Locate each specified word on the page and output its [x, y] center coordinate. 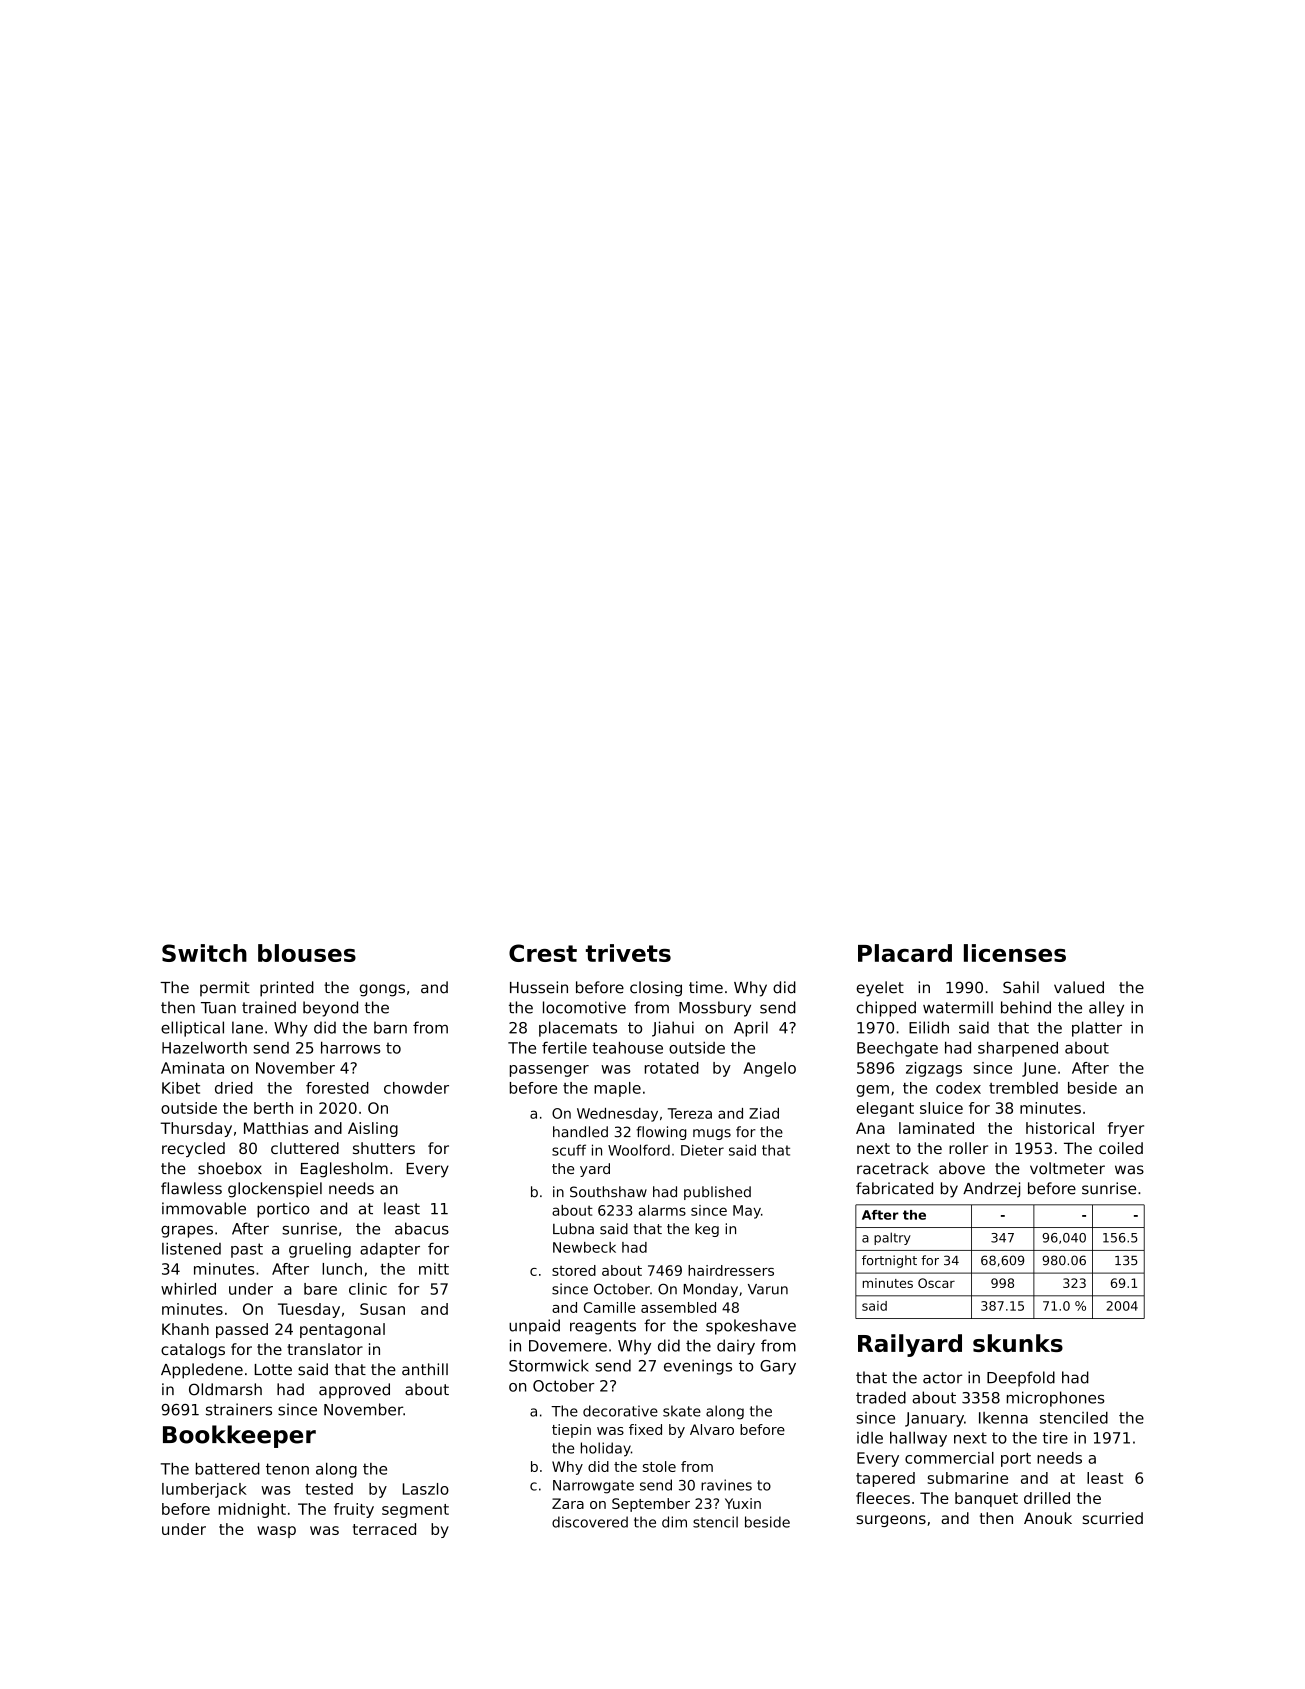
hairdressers [731, 1270]
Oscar [936, 1283]
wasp [276, 1532]
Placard [905, 953]
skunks [1018, 1343]
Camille [609, 1307]
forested [337, 1088]
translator [325, 1349]
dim [674, 1522]
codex [958, 1088]
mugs [712, 1134]
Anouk [1048, 1518]
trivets [628, 953]
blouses [307, 953]
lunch [342, 1269]
